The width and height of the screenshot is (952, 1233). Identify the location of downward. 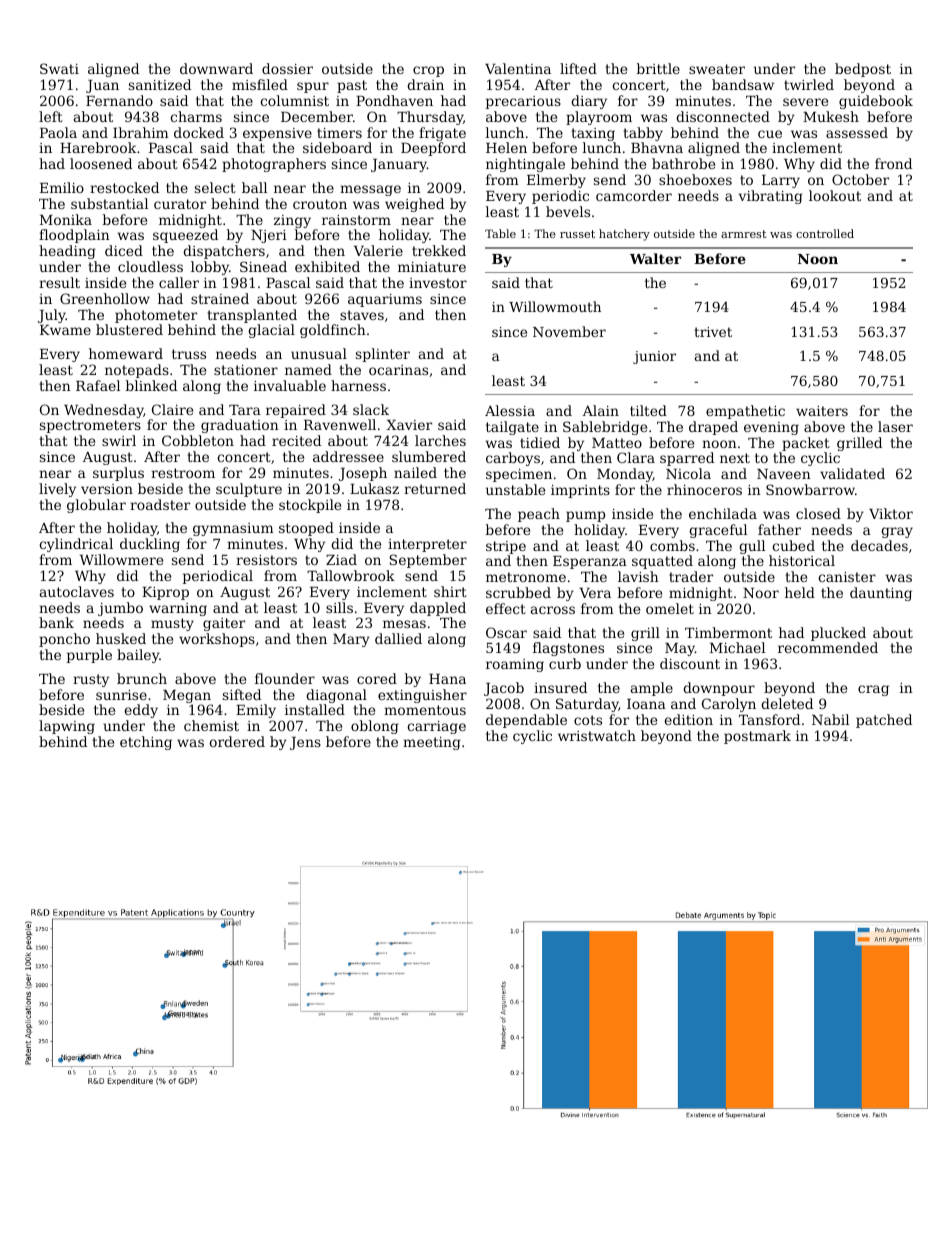
(216, 68).
